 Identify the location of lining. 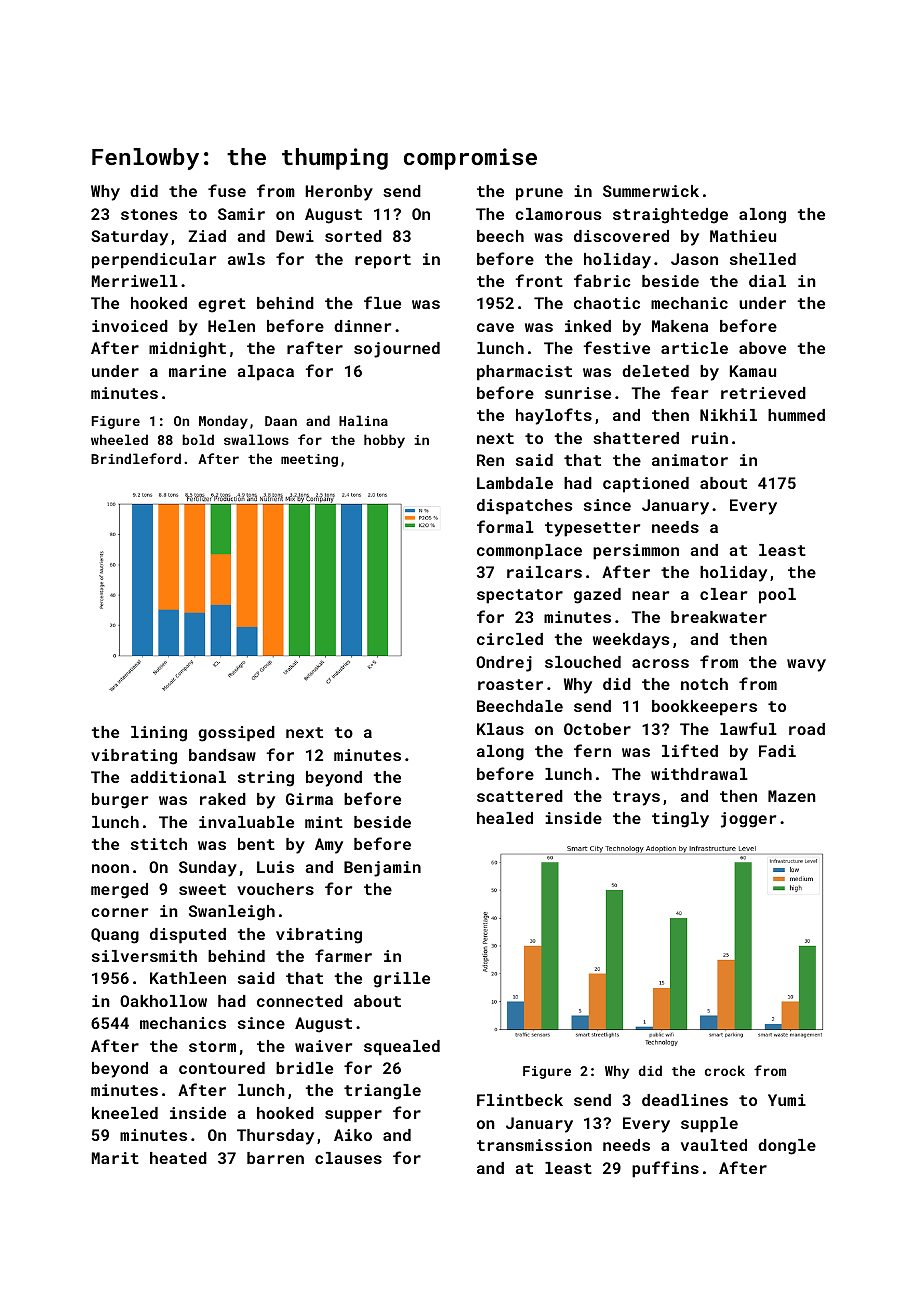
(159, 734).
